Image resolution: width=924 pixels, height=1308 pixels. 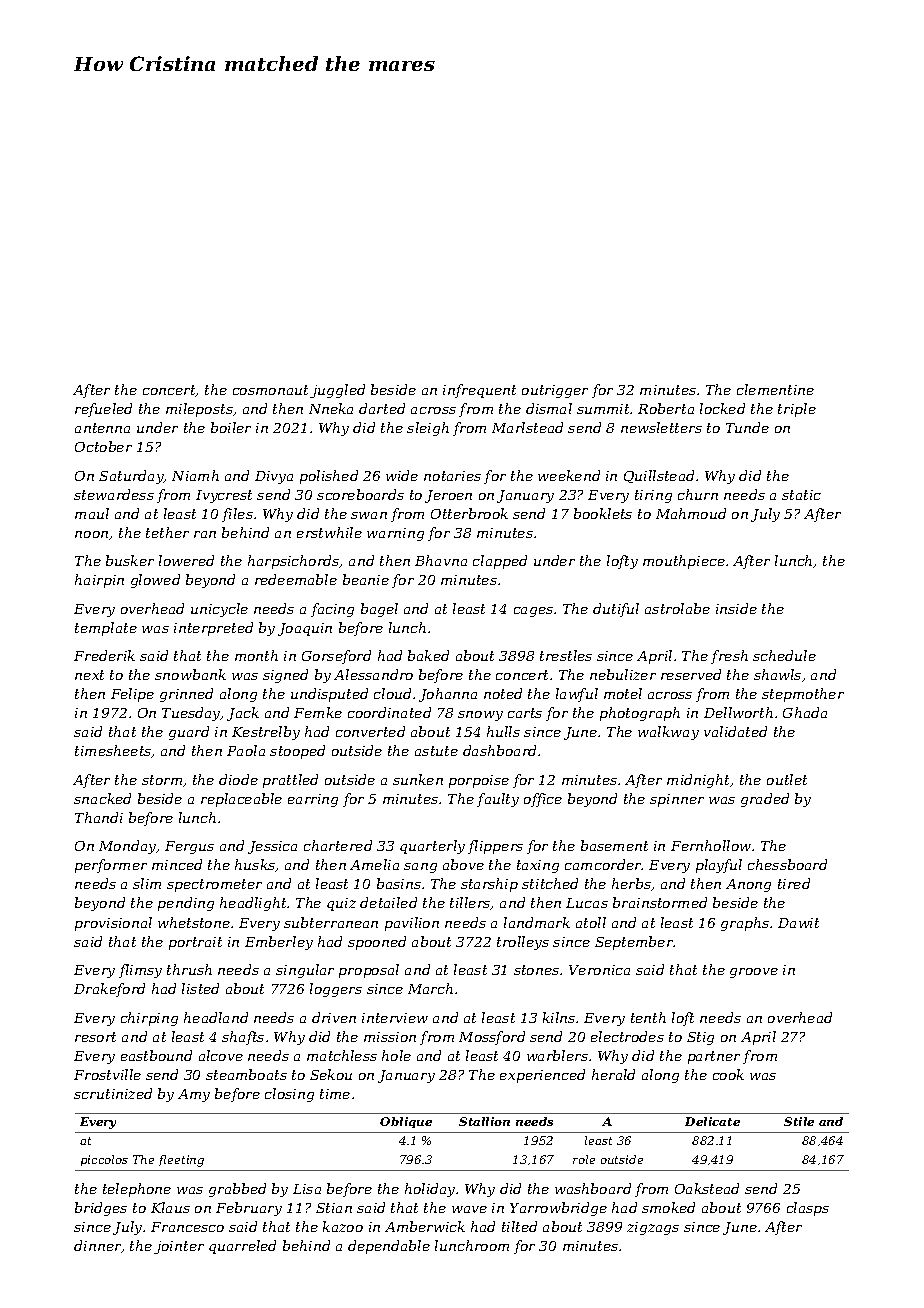 I want to click on infrequent, so click(x=479, y=391).
